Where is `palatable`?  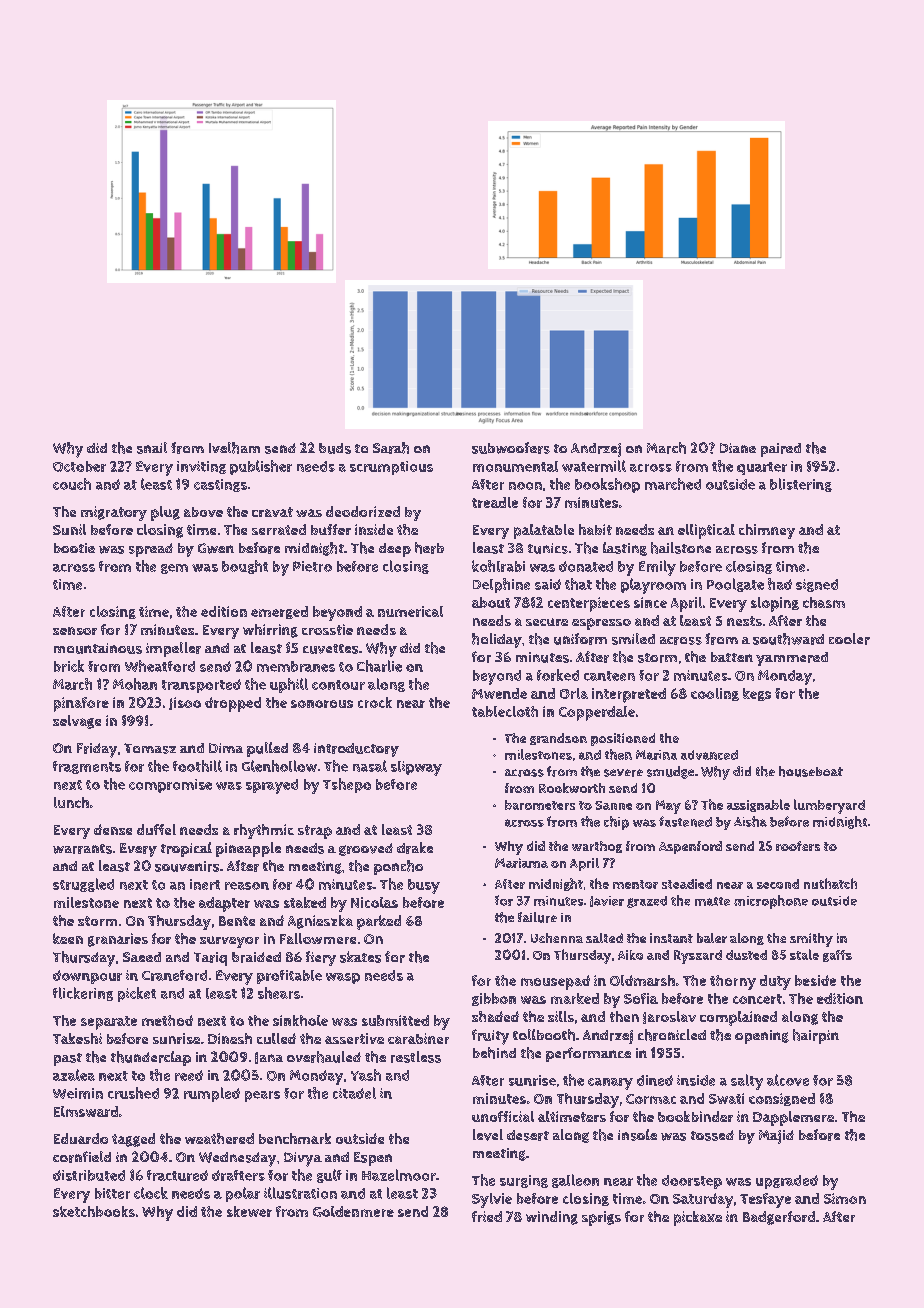
palatable is located at coordinates (544, 531).
